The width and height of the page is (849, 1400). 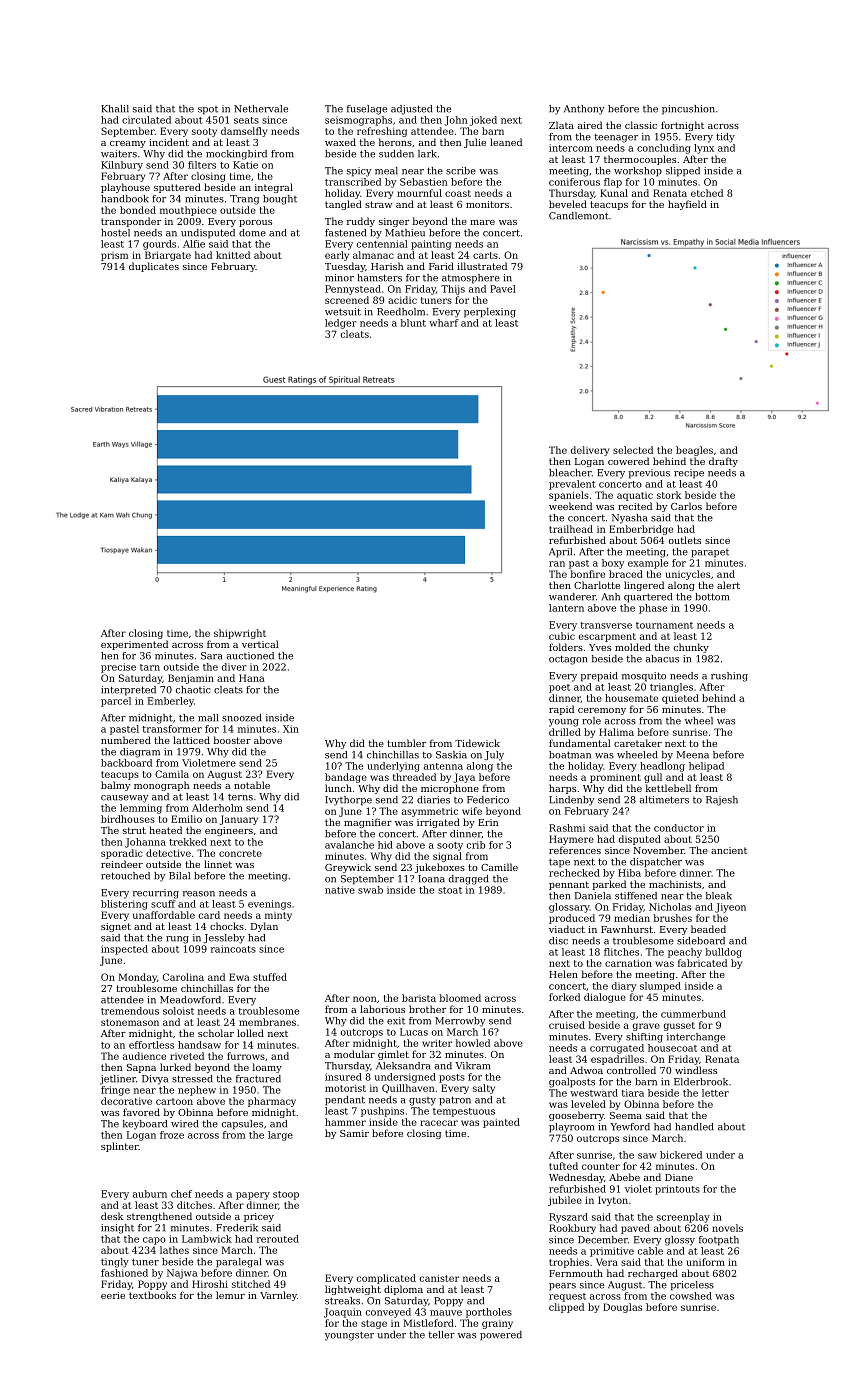 What do you see at coordinates (113, 1295) in the page?
I see `eerie` at bounding box center [113, 1295].
